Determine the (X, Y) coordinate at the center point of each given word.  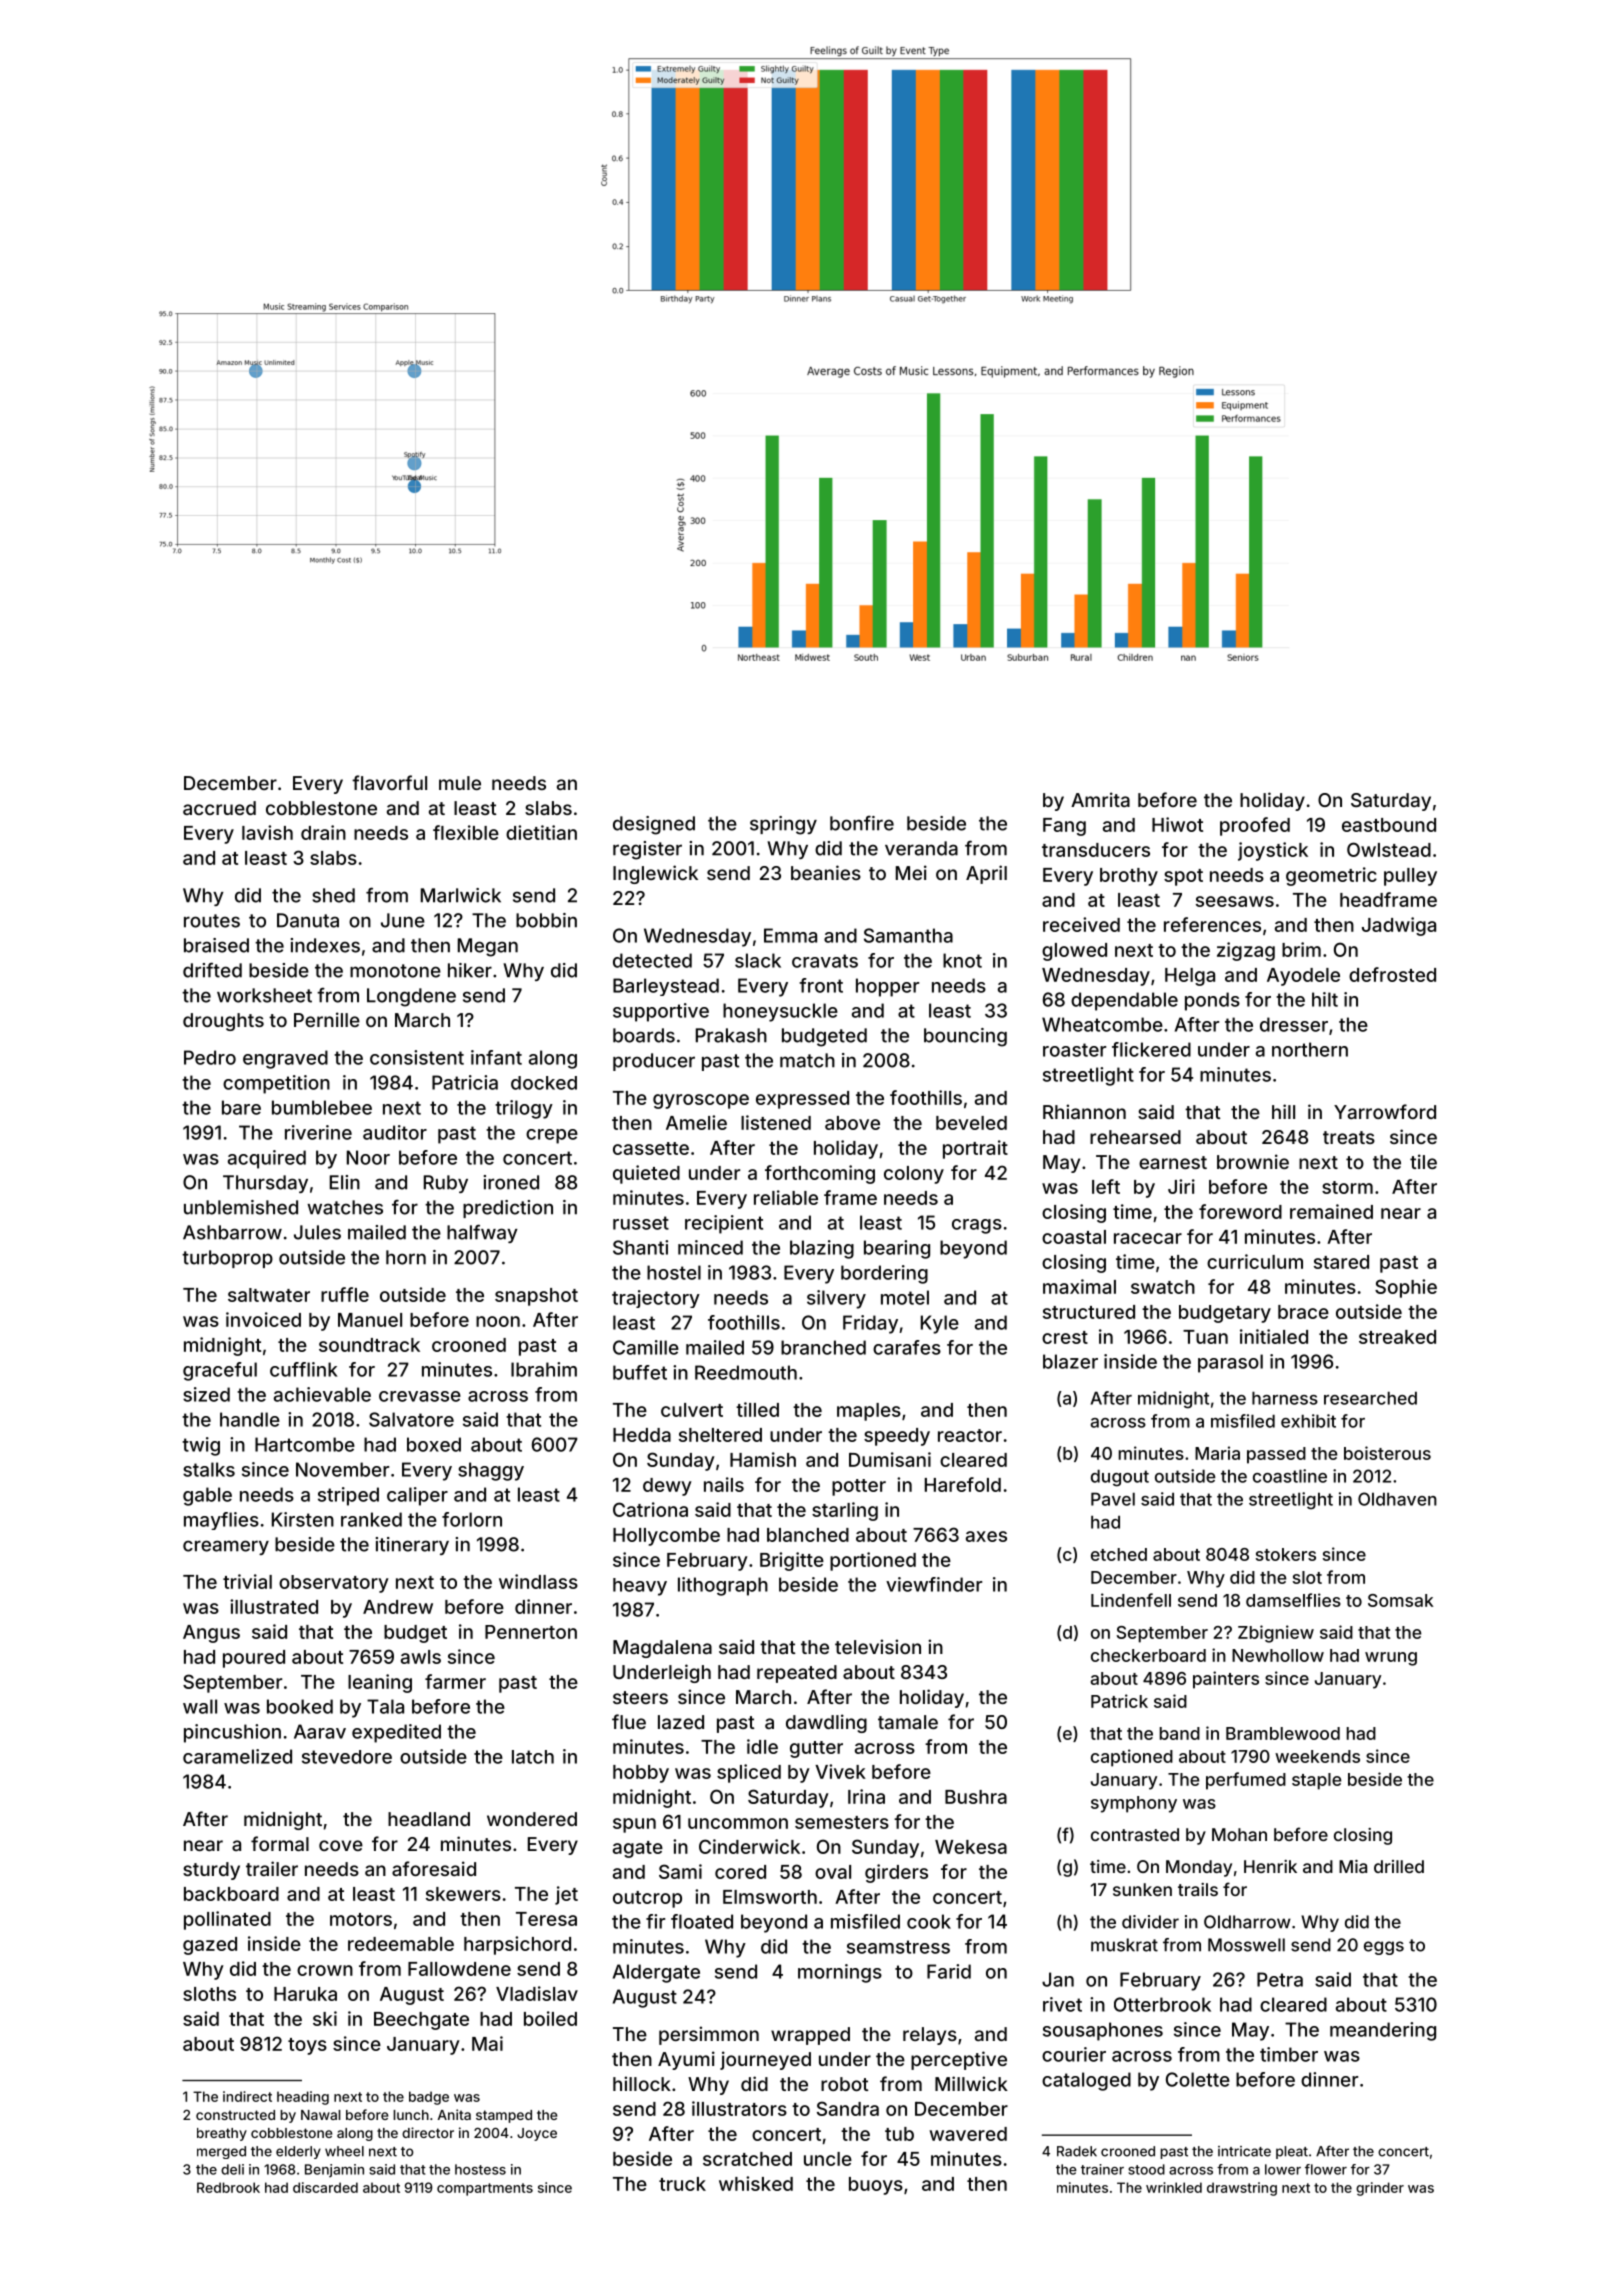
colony (914, 1175)
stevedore (347, 1757)
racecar (1148, 1238)
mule (460, 783)
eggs (1384, 1948)
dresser (1294, 1024)
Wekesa (971, 1847)
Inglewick (655, 874)
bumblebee (322, 1107)
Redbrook (228, 2187)
